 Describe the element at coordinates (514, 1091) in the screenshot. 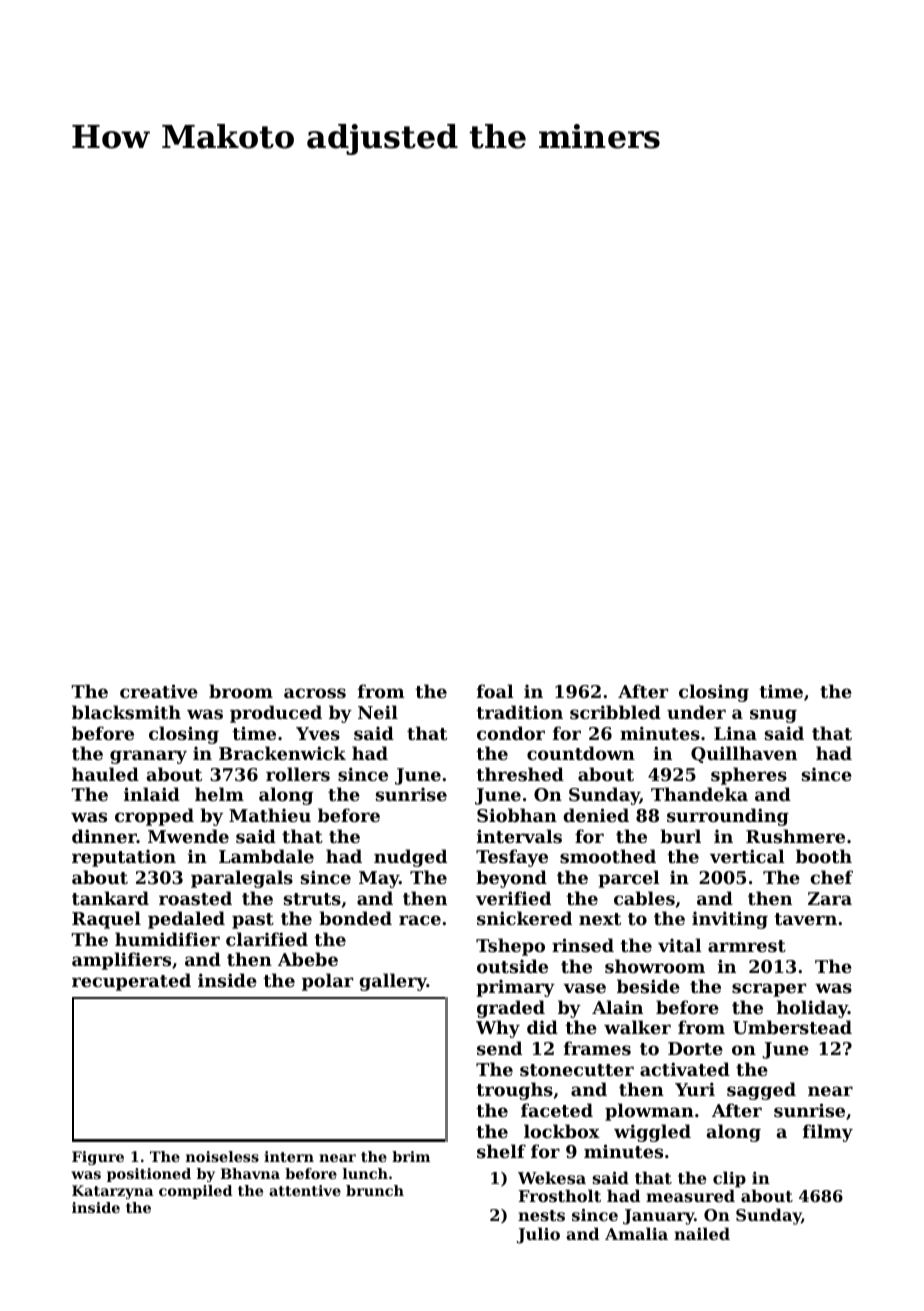

I see `troughs` at that location.
